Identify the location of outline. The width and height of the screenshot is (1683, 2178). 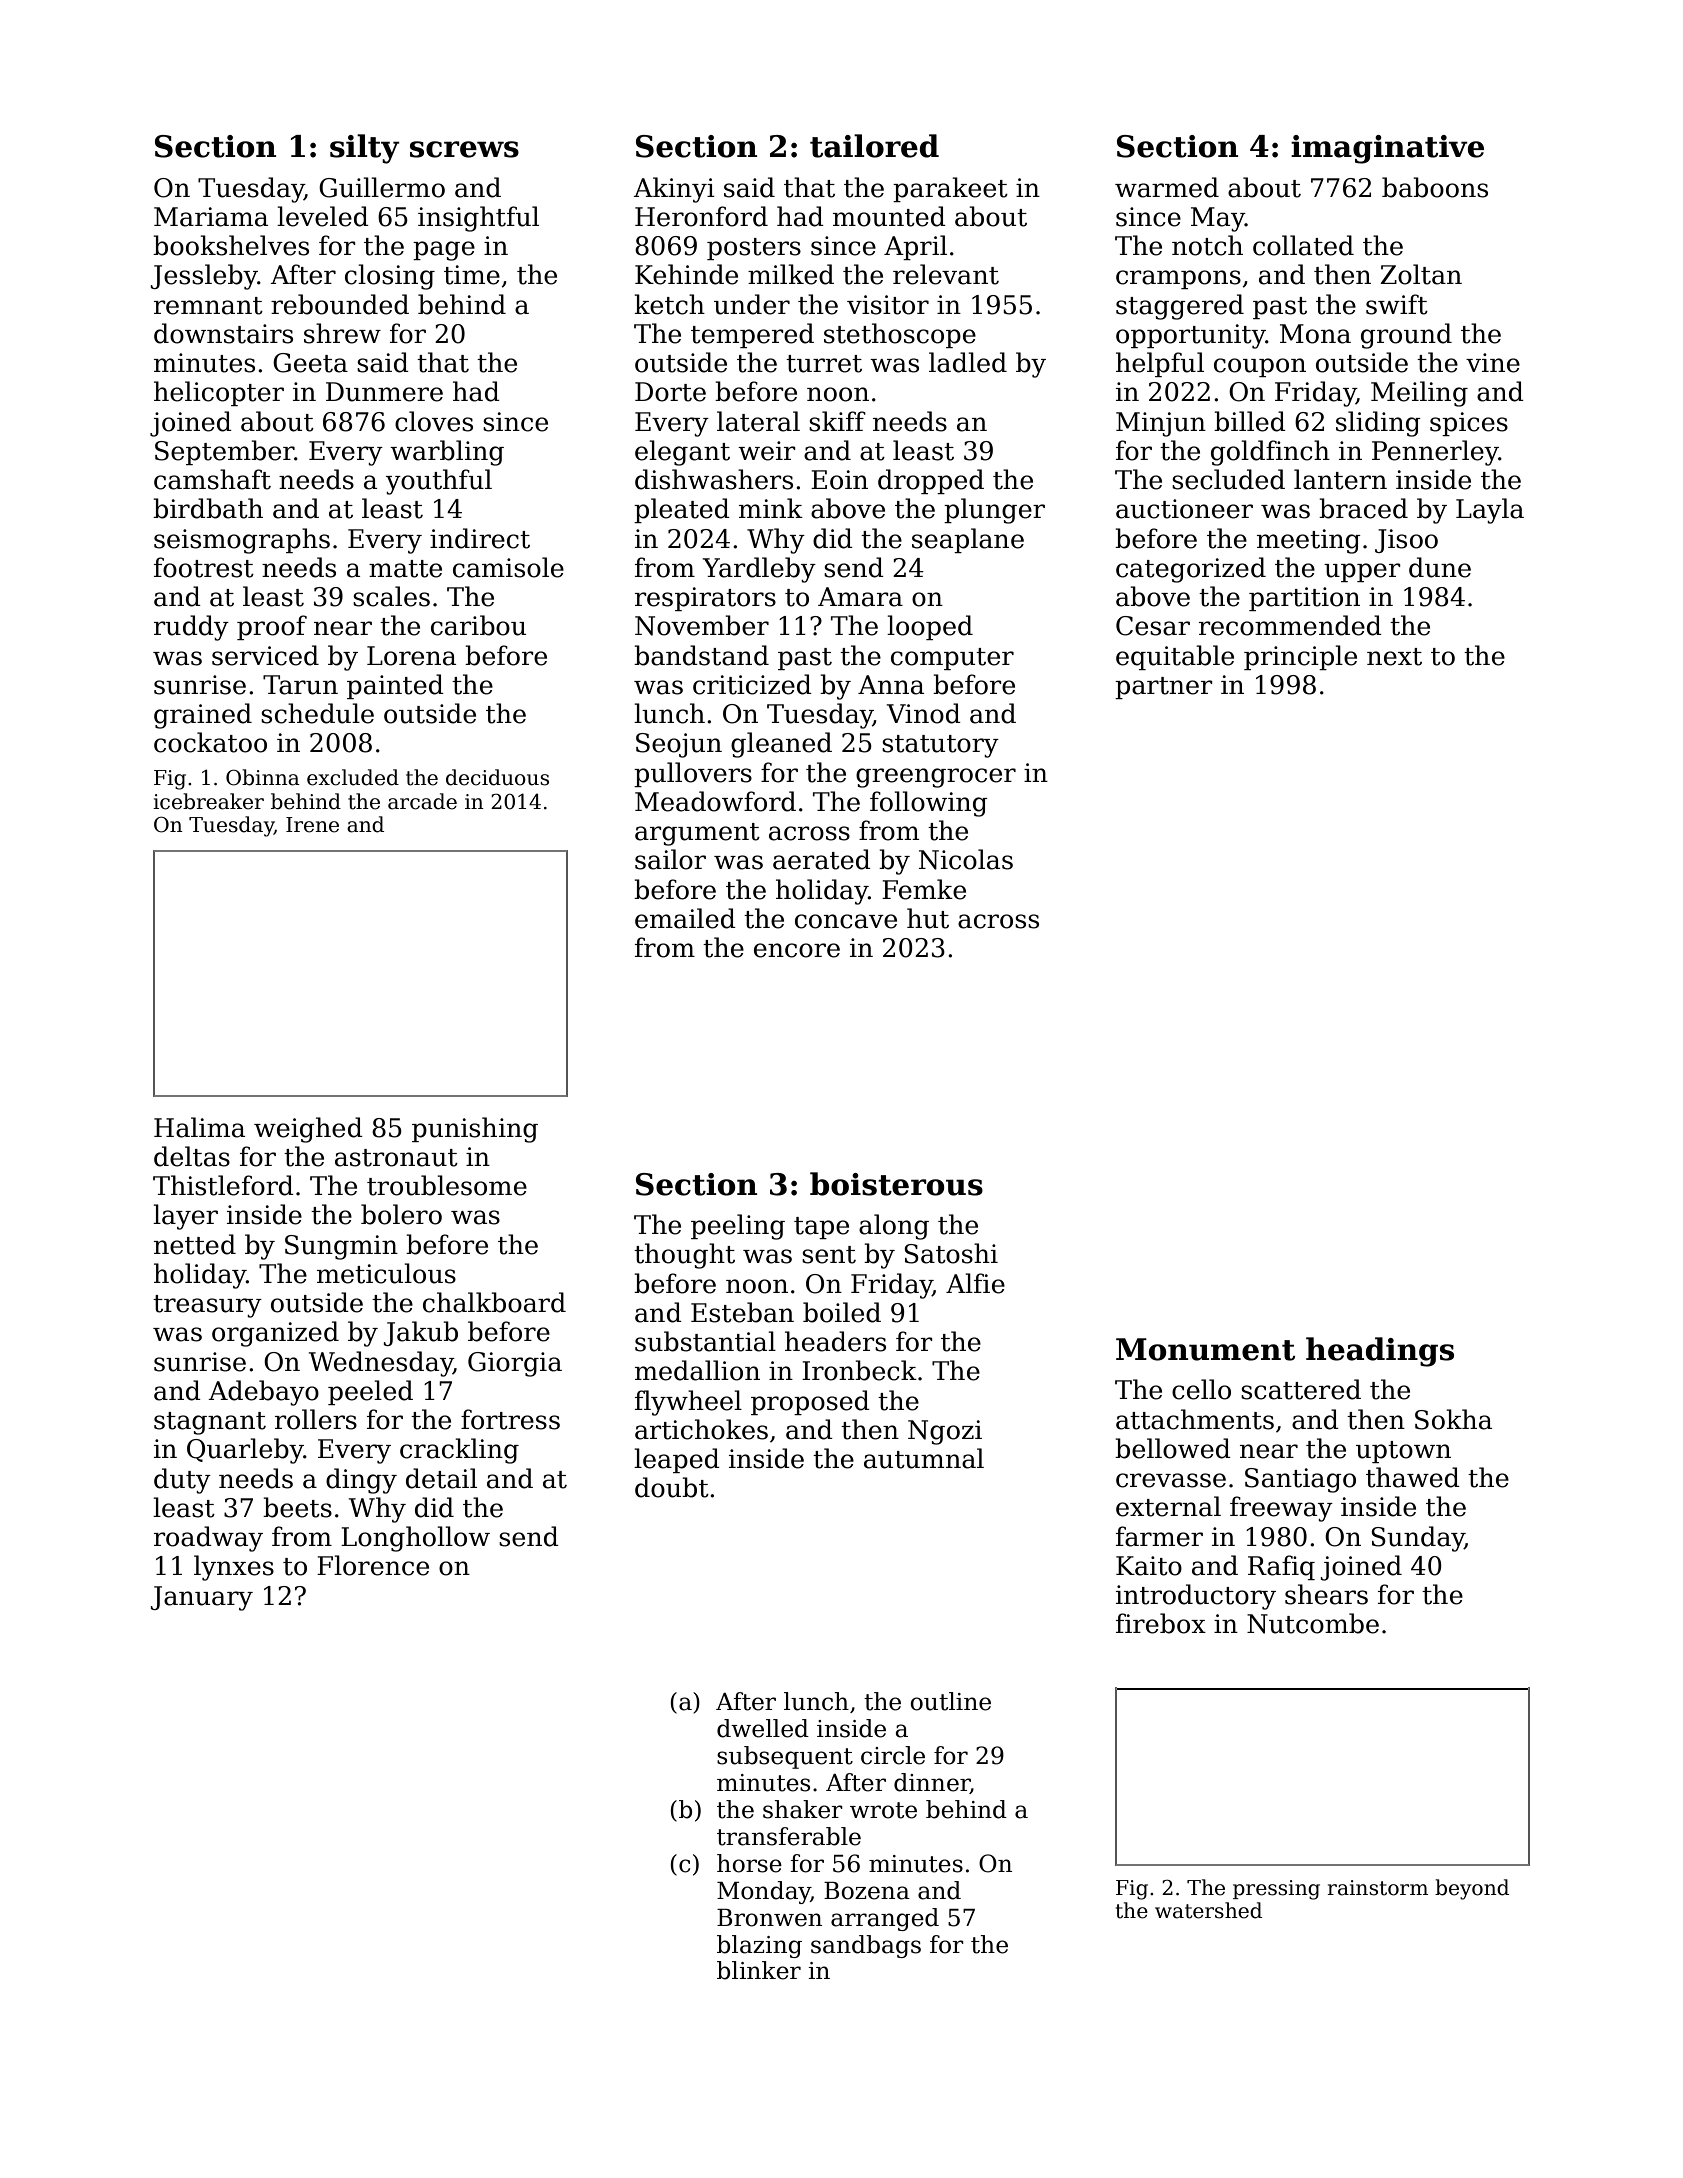
(951, 1701).
